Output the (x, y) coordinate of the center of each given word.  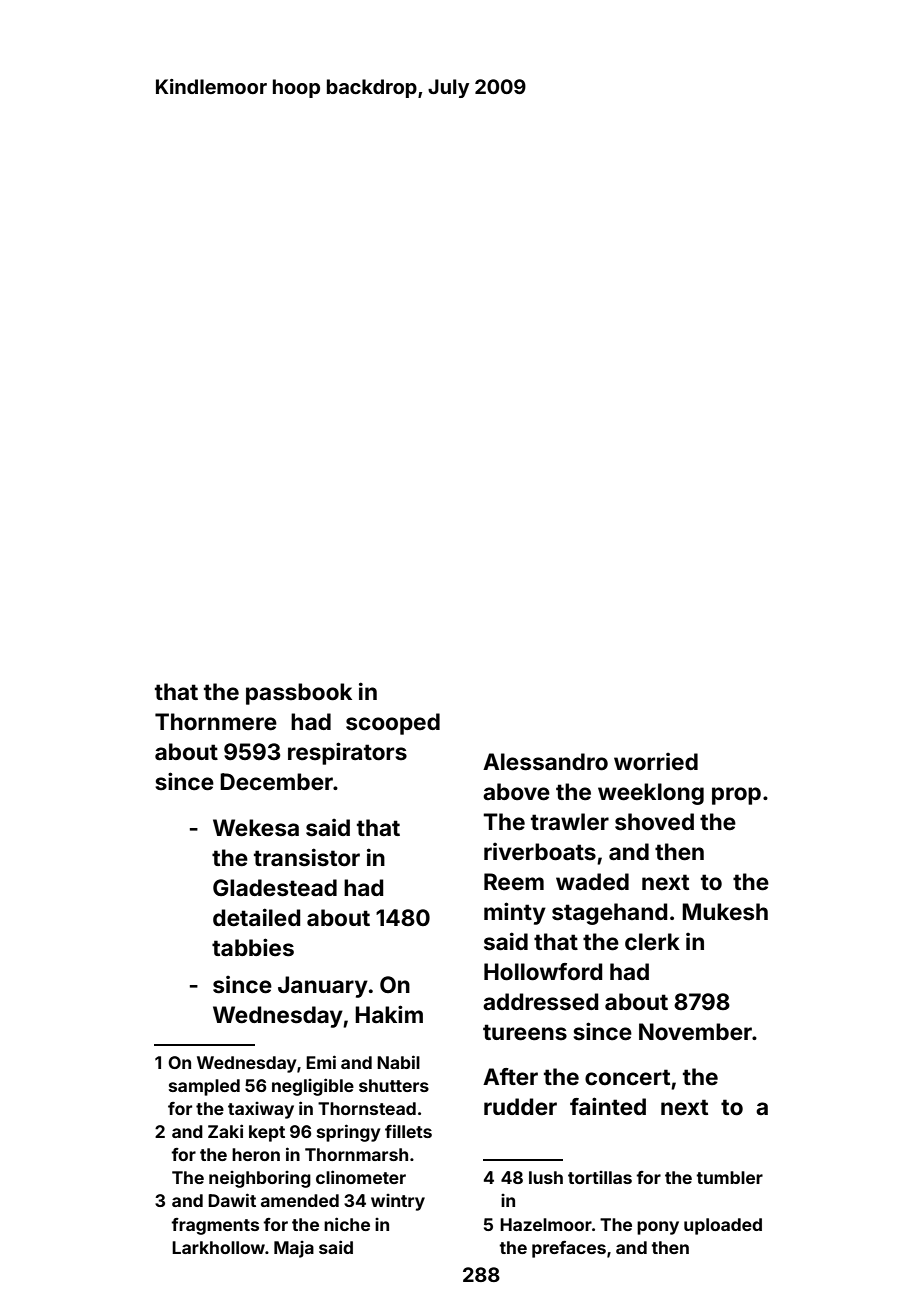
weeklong (651, 794)
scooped (393, 724)
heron (256, 1154)
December (276, 782)
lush (546, 1177)
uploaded (723, 1226)
